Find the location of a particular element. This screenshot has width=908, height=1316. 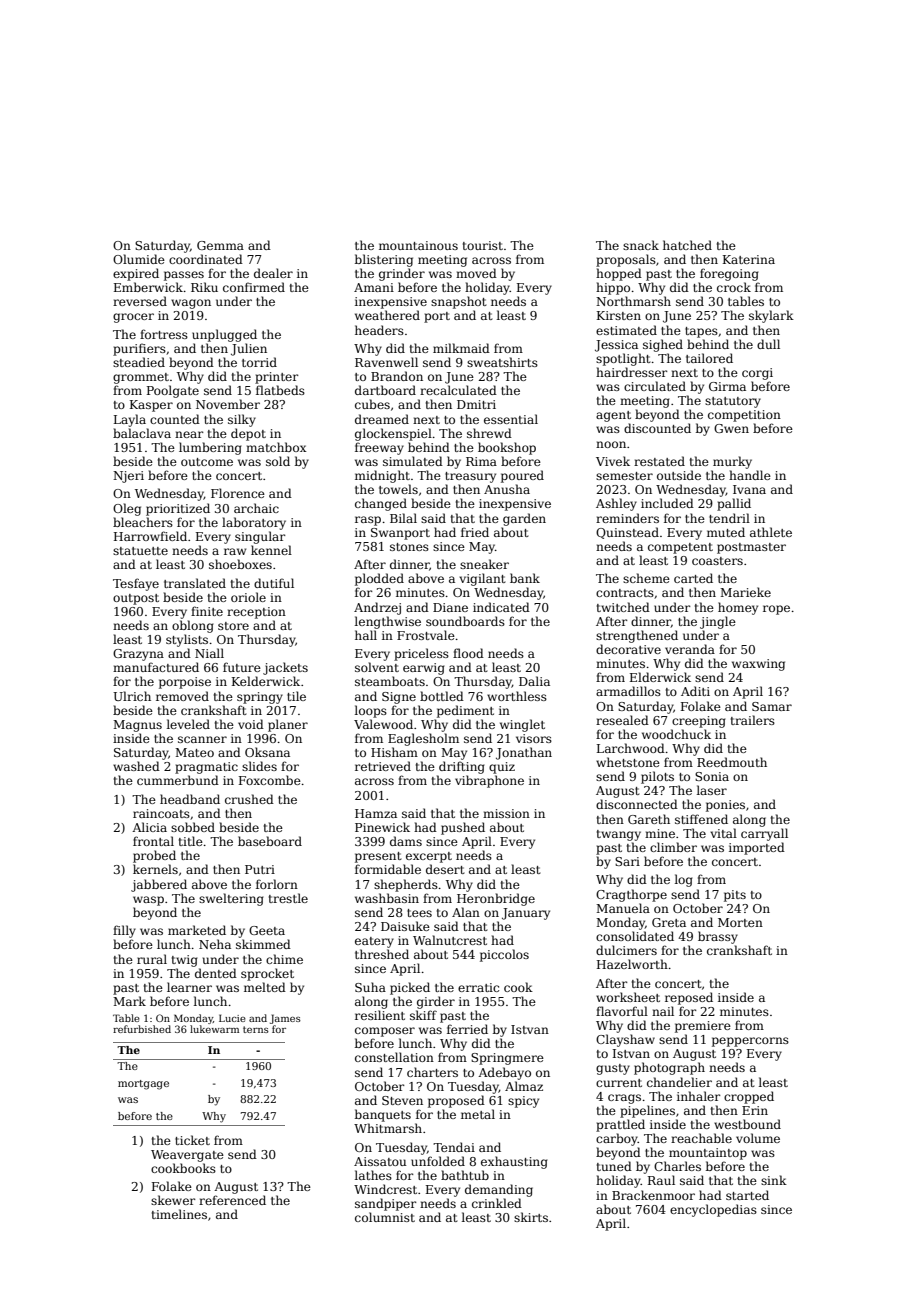

charters is located at coordinates (432, 1072).
